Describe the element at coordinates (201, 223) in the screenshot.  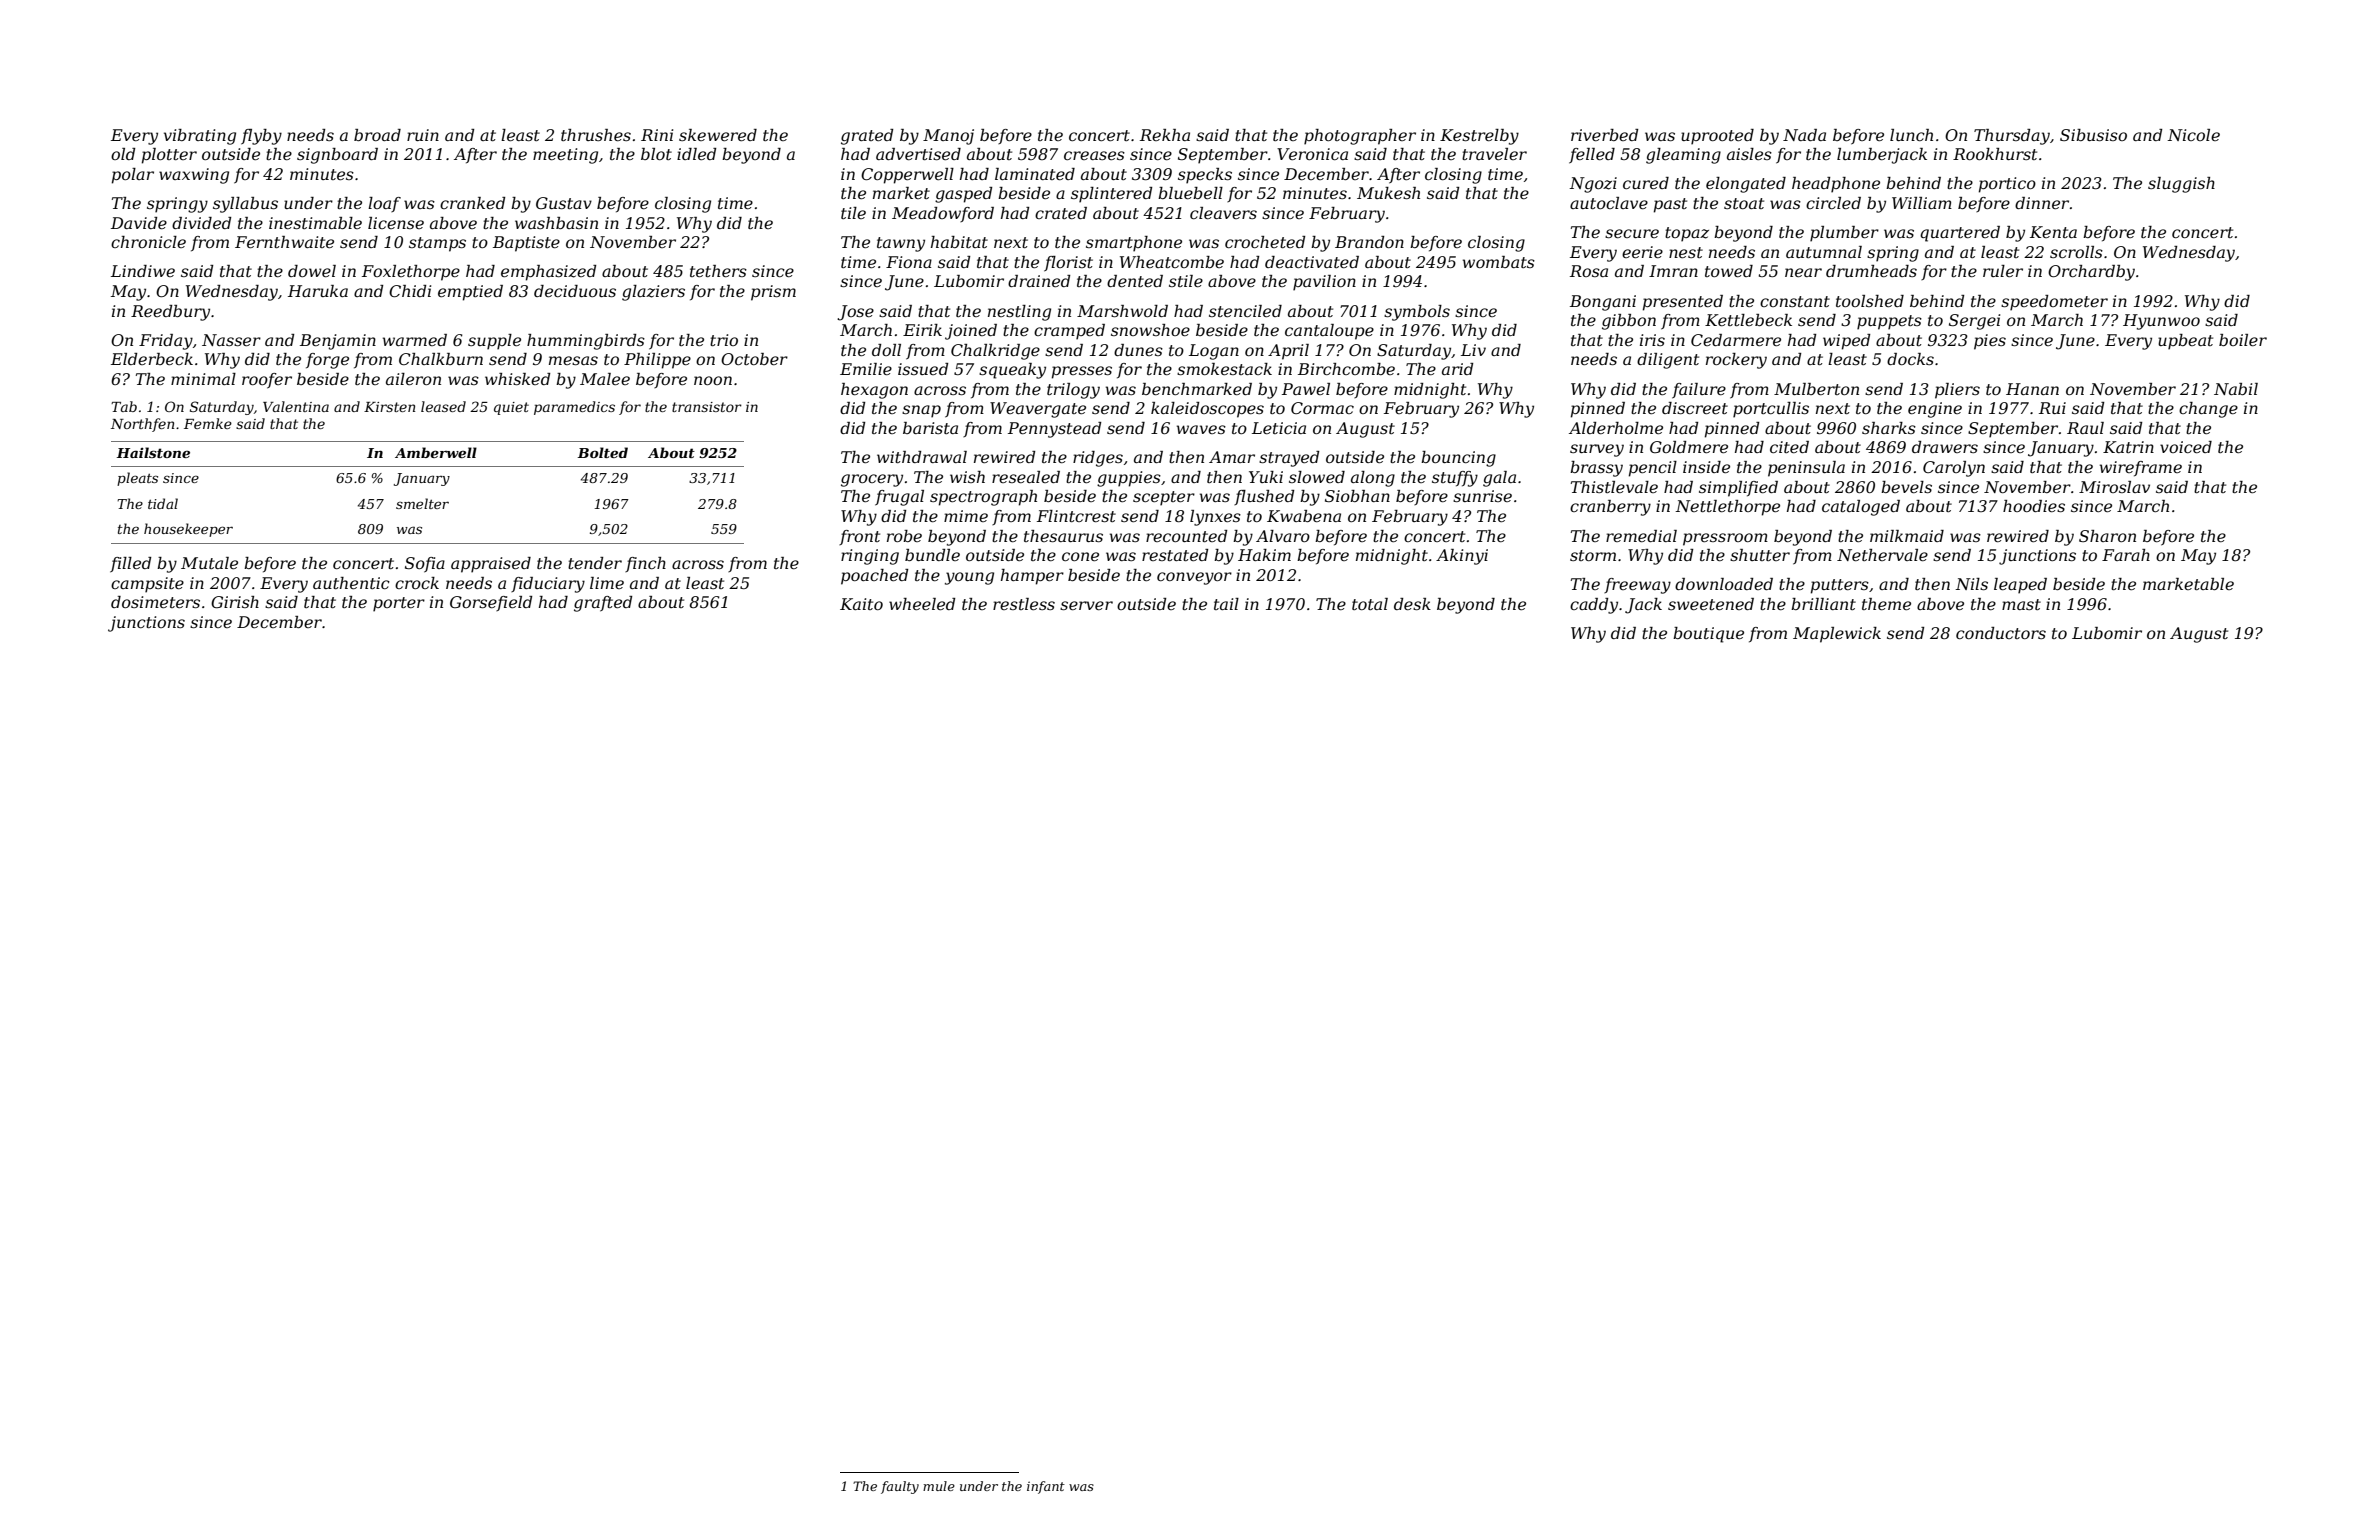
I see `divided` at that location.
